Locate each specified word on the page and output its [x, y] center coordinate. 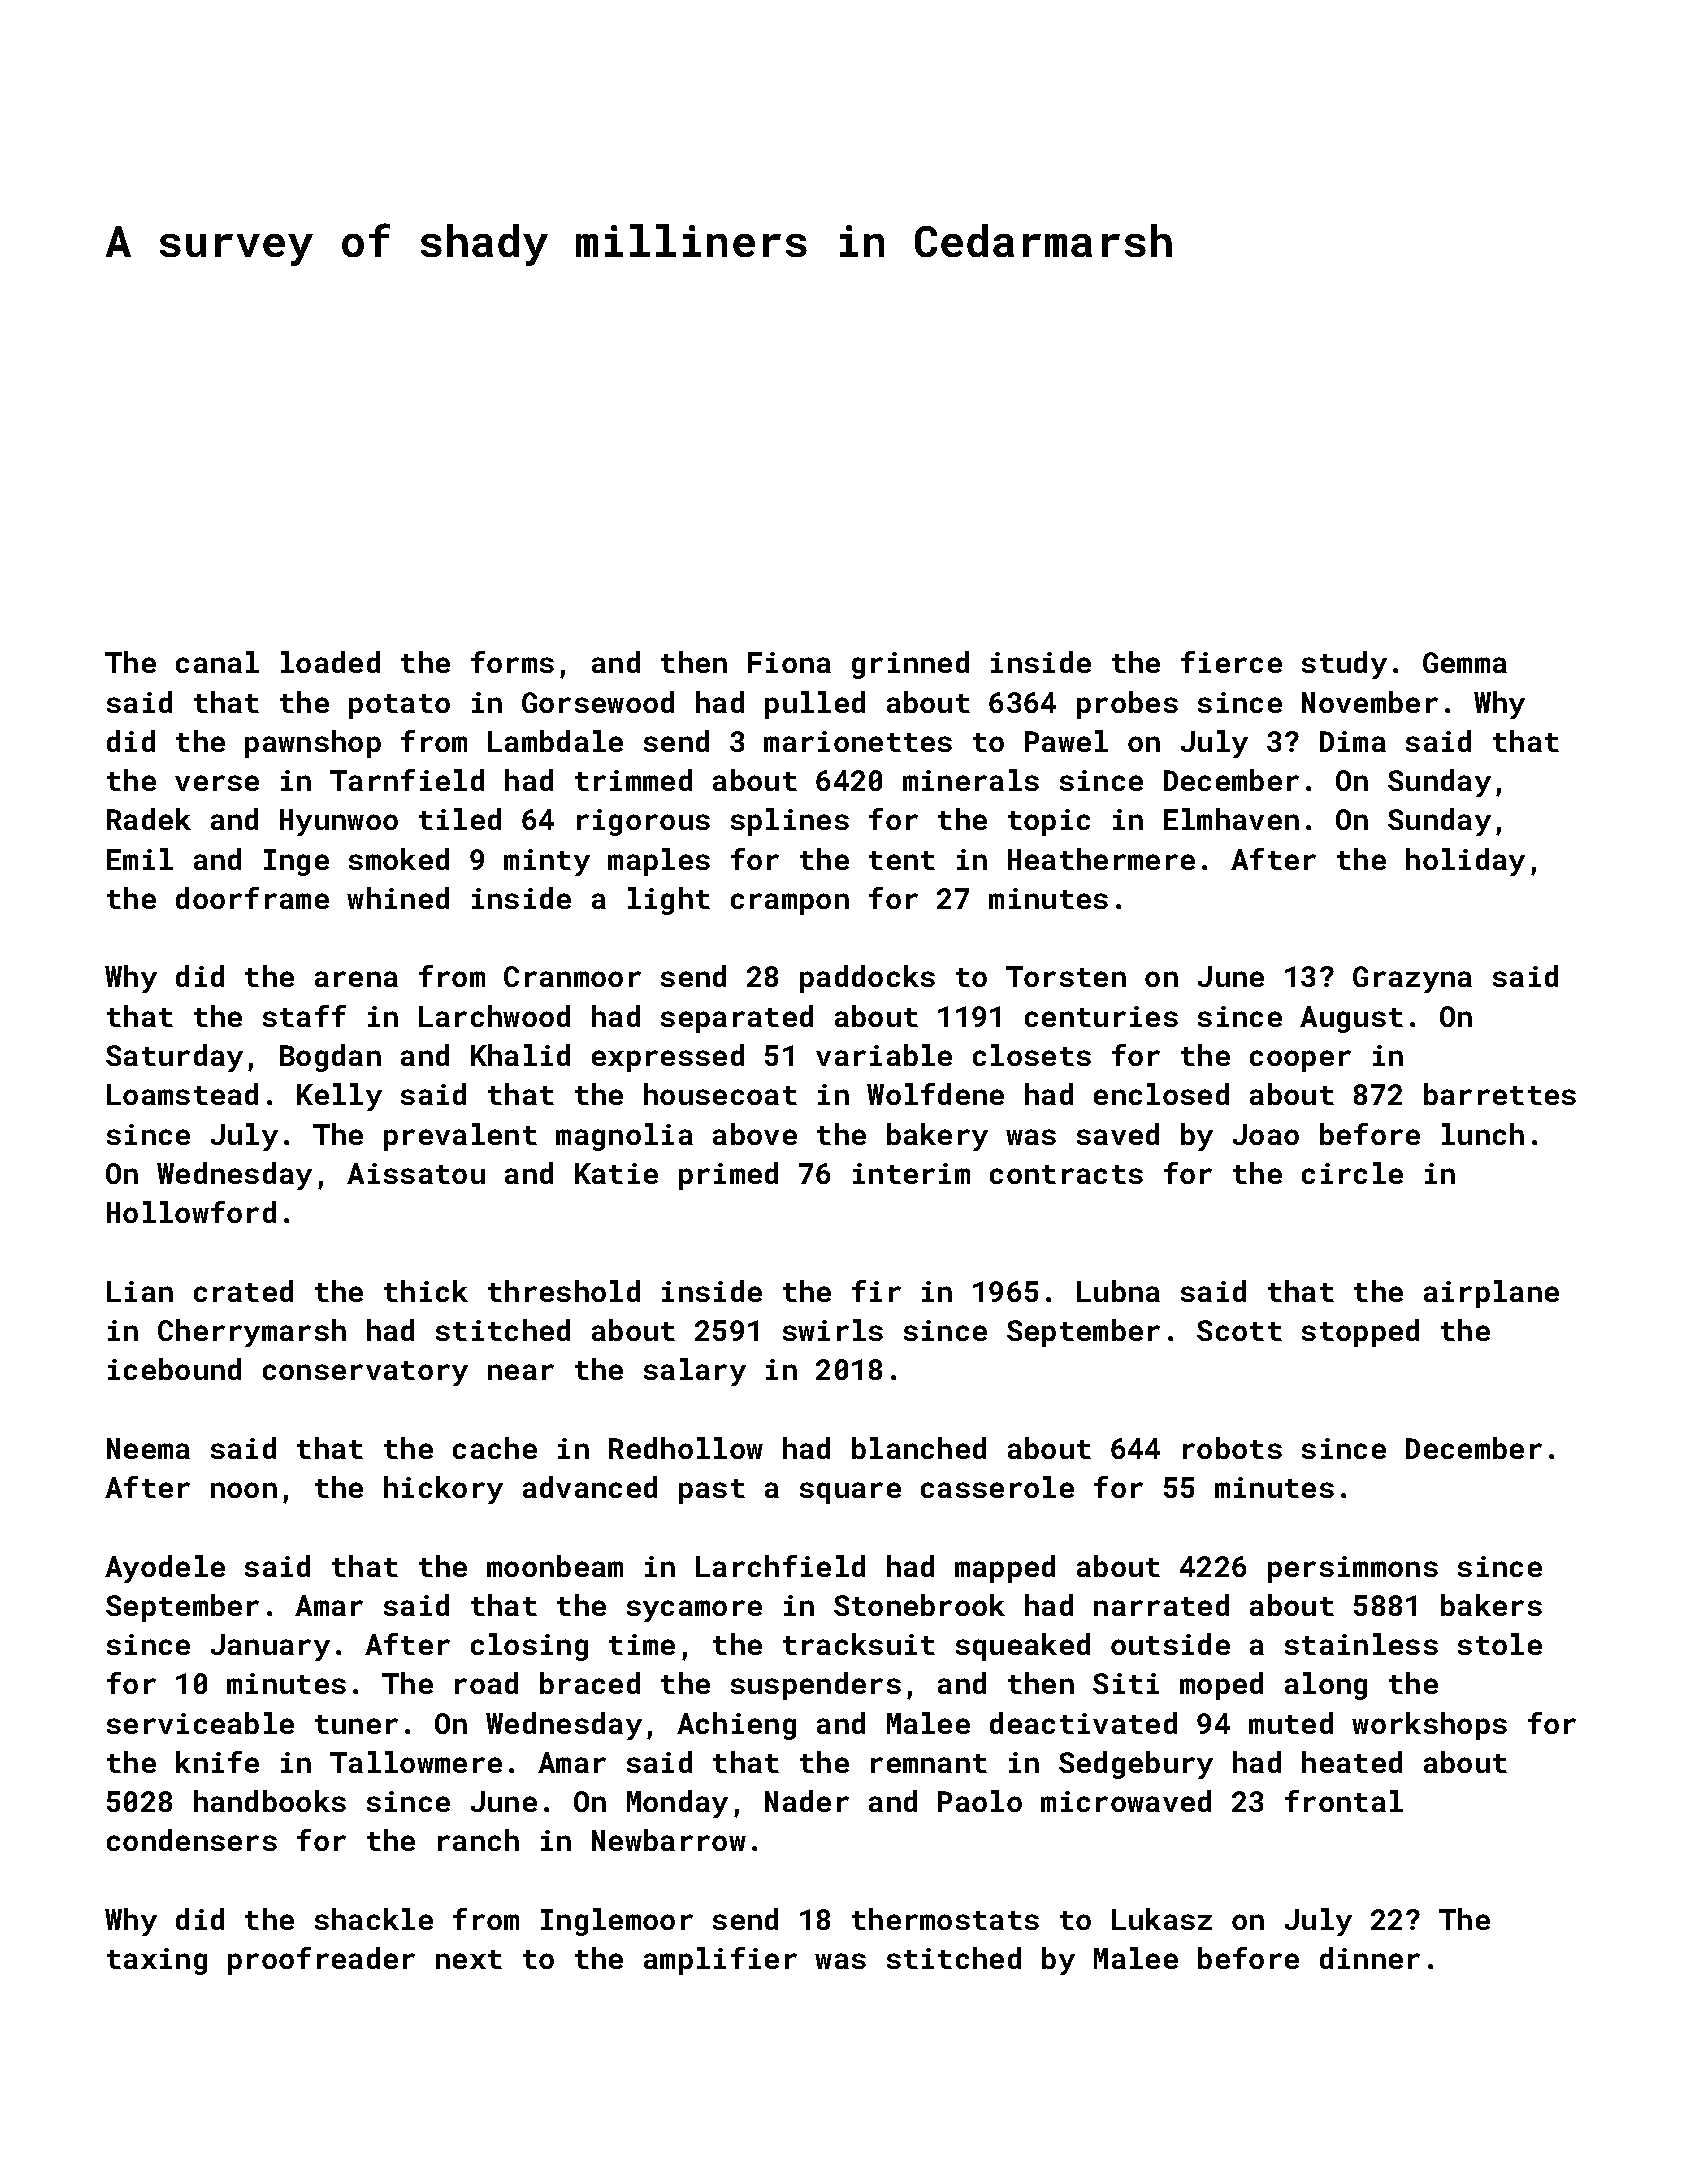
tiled [460, 819]
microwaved [1126, 1801]
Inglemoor [617, 1922]
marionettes [858, 741]
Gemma [1465, 662]
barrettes [1500, 1094]
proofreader [321, 1961]
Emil [140, 859]
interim [911, 1173]
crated [243, 1291]
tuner [356, 1724]
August [1351, 1019]
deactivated [1083, 1723]
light [669, 901]
